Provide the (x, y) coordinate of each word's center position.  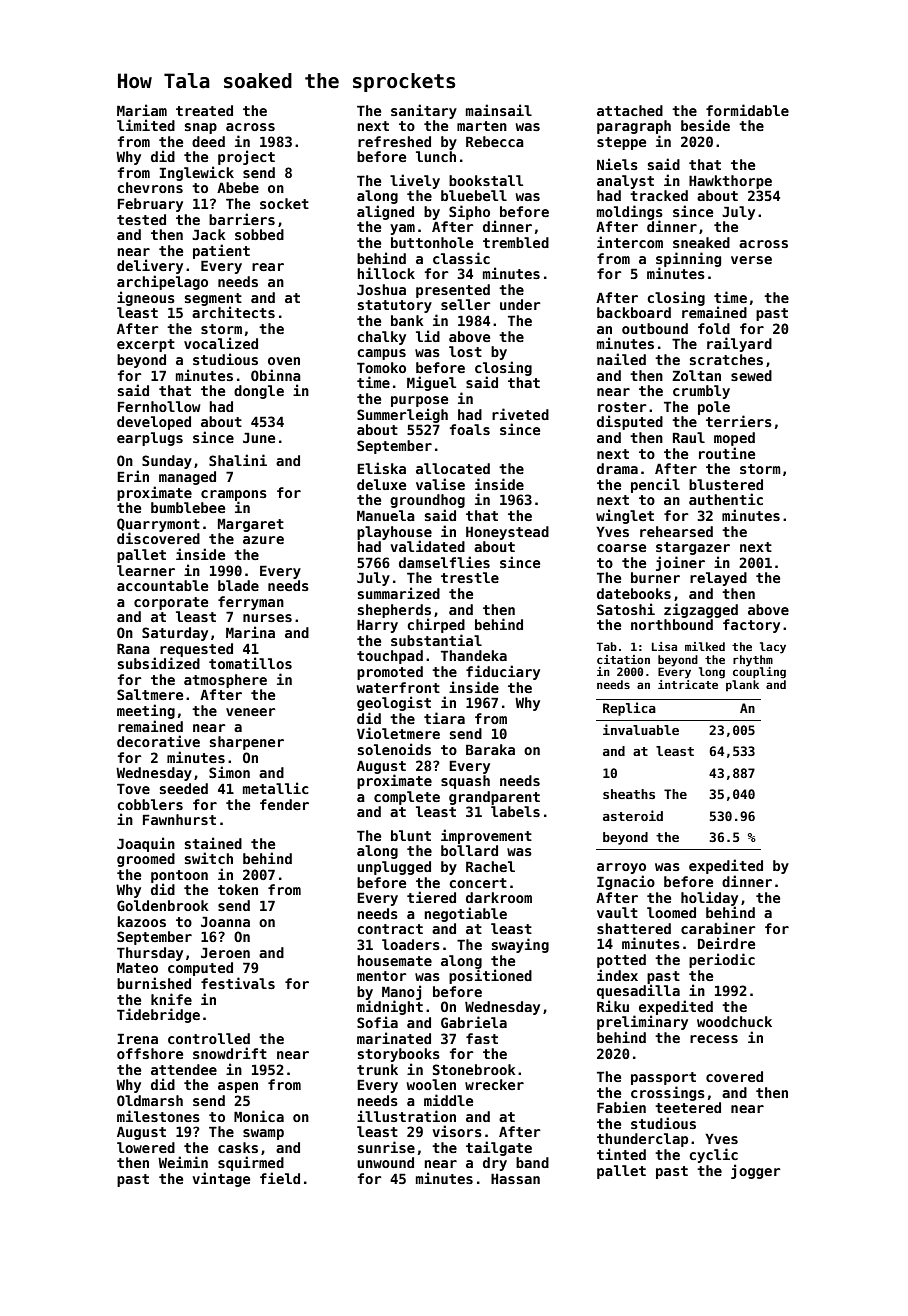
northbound (672, 624)
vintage (221, 1179)
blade (238, 585)
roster (622, 407)
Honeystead (507, 533)
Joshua (381, 289)
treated (204, 110)
